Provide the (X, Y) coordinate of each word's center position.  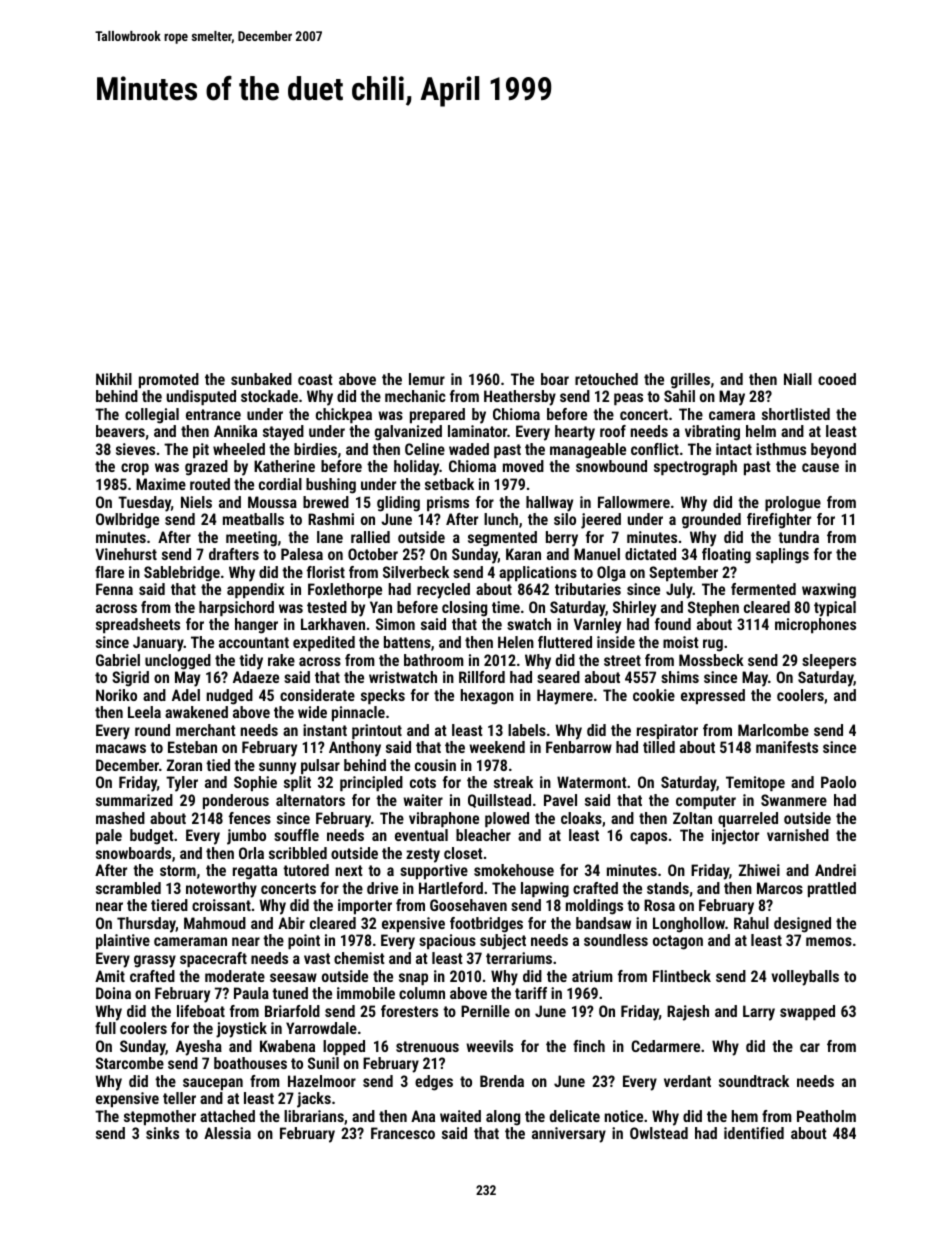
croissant (221, 905)
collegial (152, 416)
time (506, 607)
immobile (366, 993)
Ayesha (199, 1048)
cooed (837, 379)
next (349, 870)
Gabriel (118, 660)
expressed (713, 696)
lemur (427, 379)
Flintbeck (682, 976)
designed (802, 925)
